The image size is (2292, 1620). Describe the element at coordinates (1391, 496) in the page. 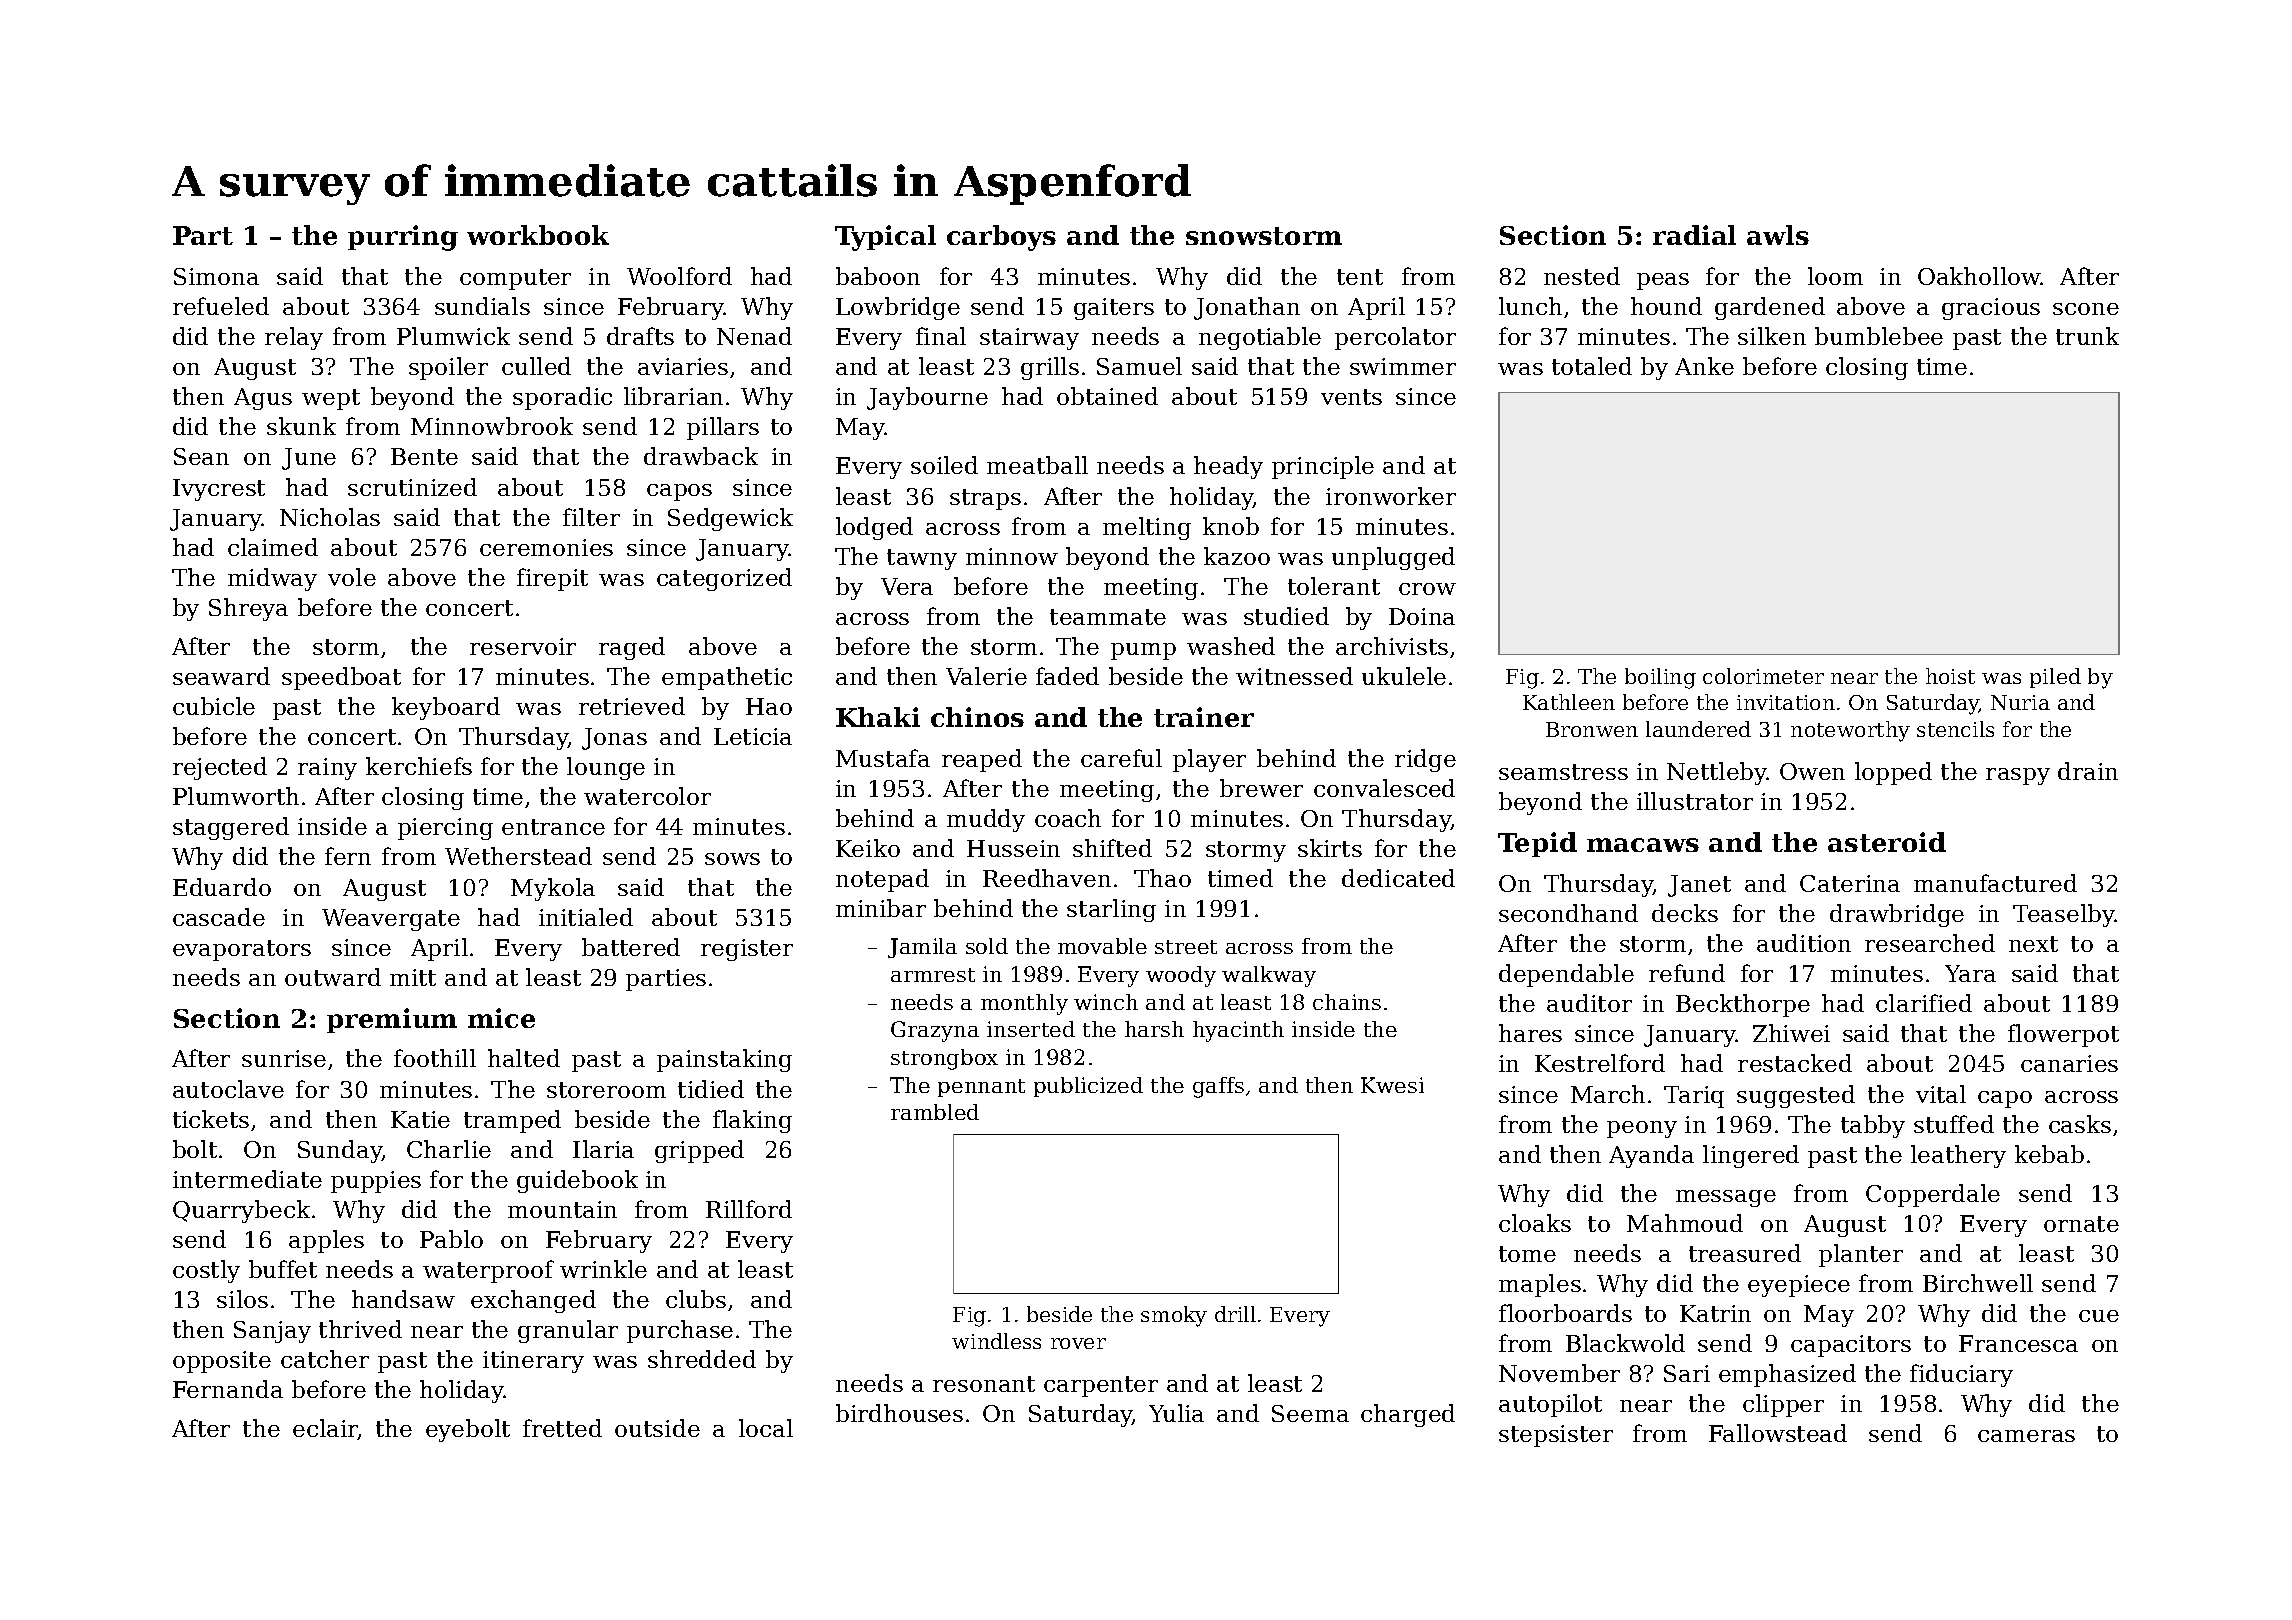

I see `ironworker` at that location.
